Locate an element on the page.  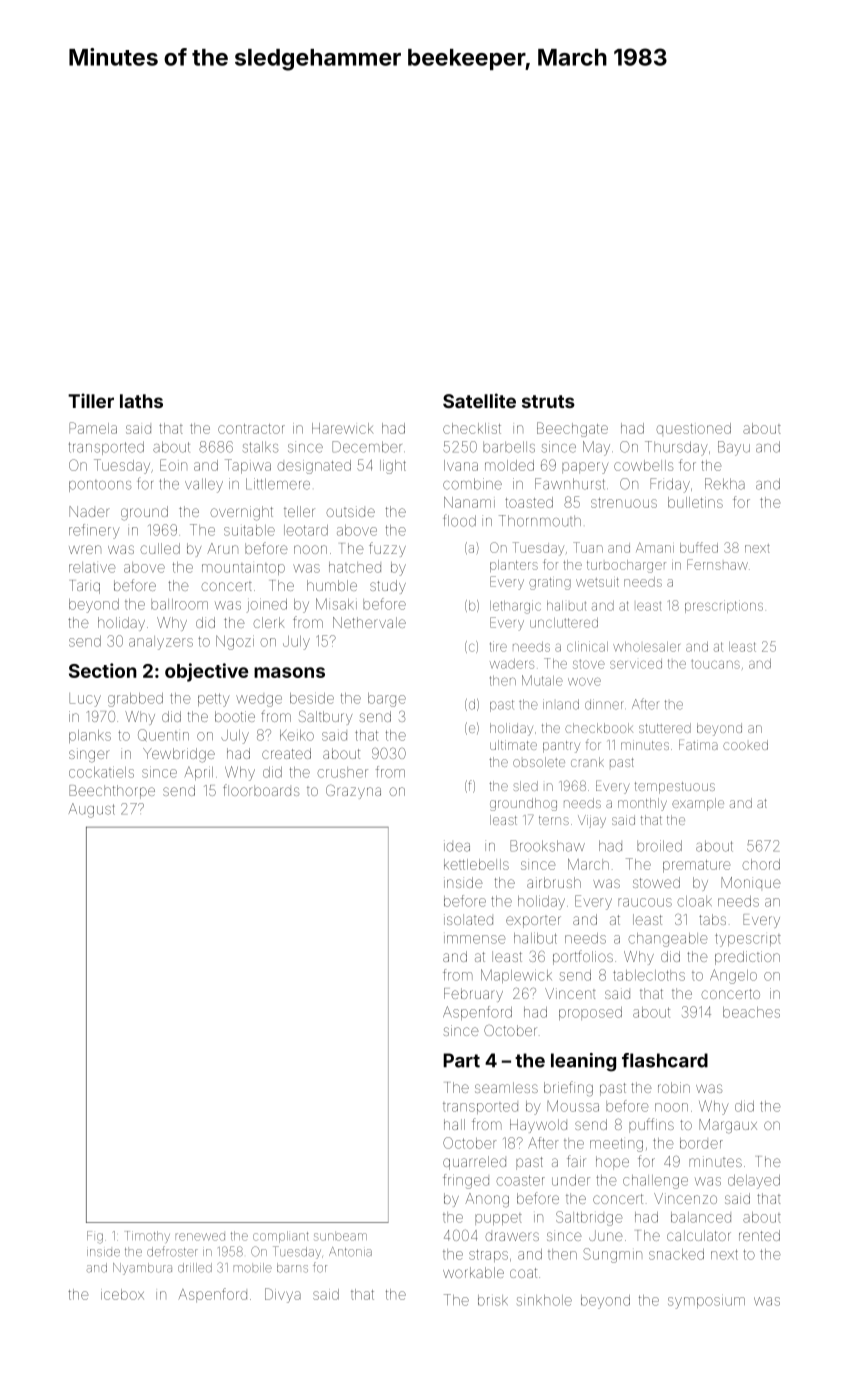
turbocharger is located at coordinates (626, 566).
